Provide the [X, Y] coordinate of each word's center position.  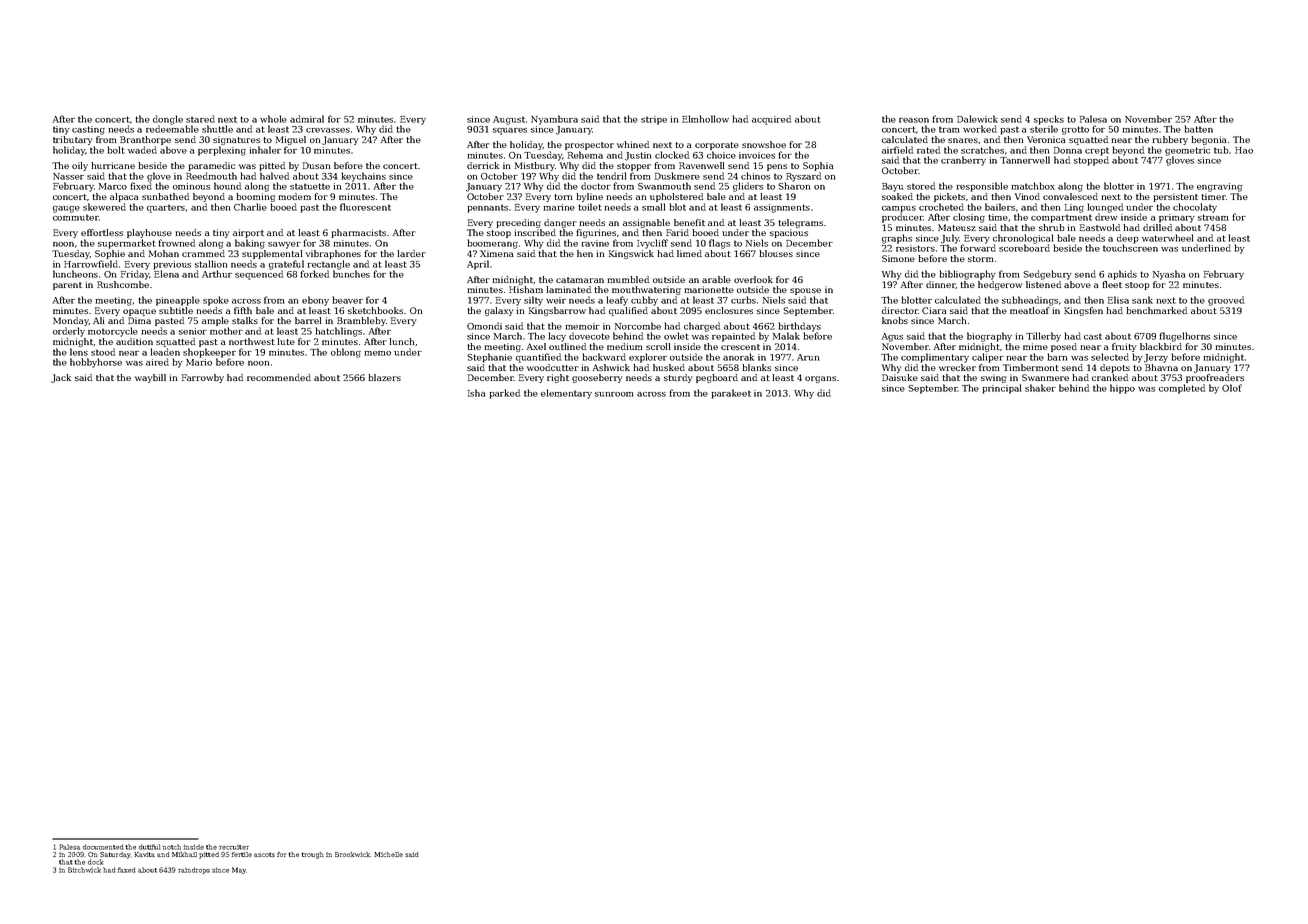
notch [172, 847]
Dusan [317, 165]
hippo [1122, 389]
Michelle [388, 854]
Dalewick [977, 119]
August [509, 120]
